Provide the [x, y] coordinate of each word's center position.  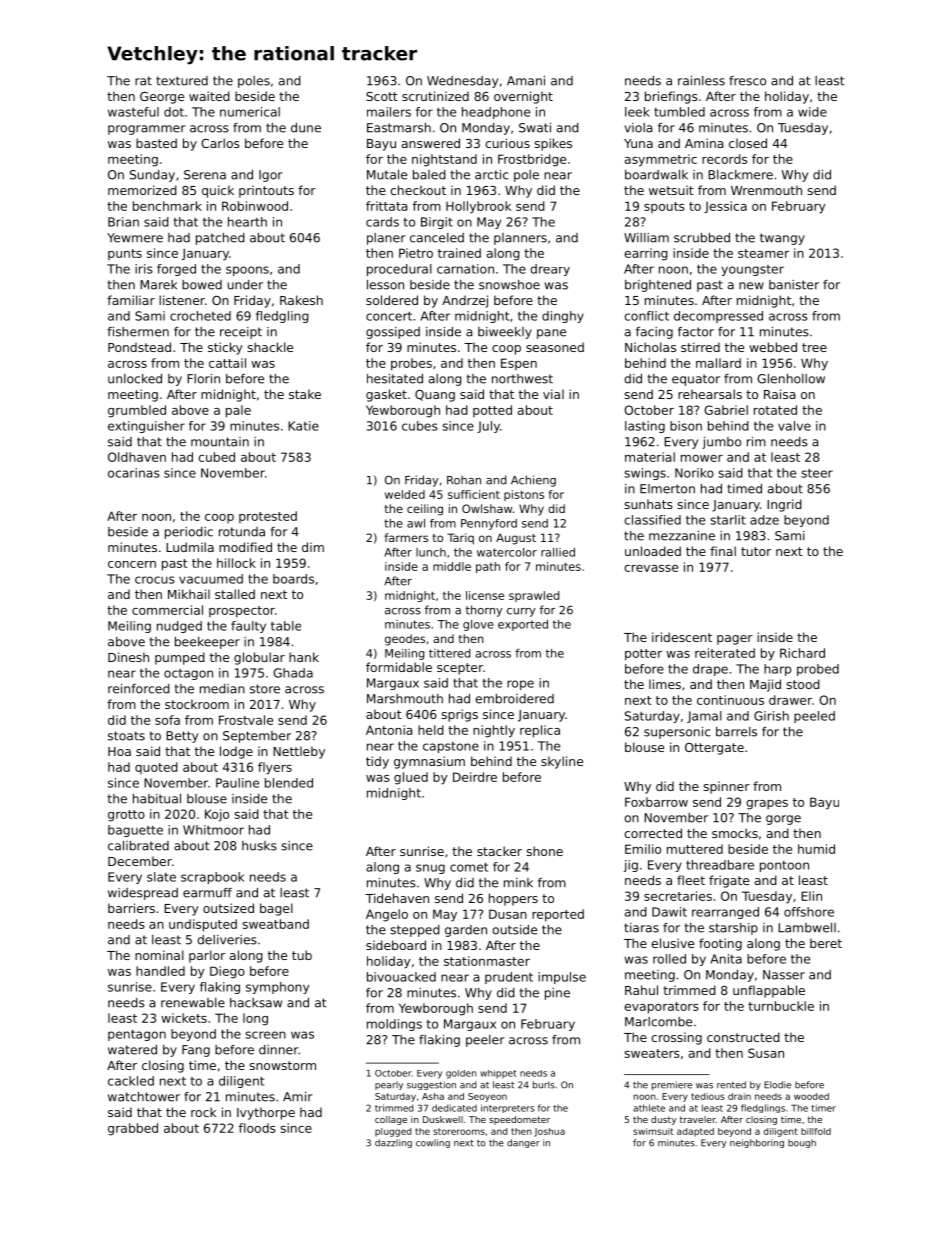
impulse [562, 978]
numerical [250, 112]
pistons [524, 495]
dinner [278, 1050]
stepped [415, 931]
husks [259, 846]
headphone [496, 113]
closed [748, 143]
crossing [676, 1038]
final [723, 551]
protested [268, 517]
